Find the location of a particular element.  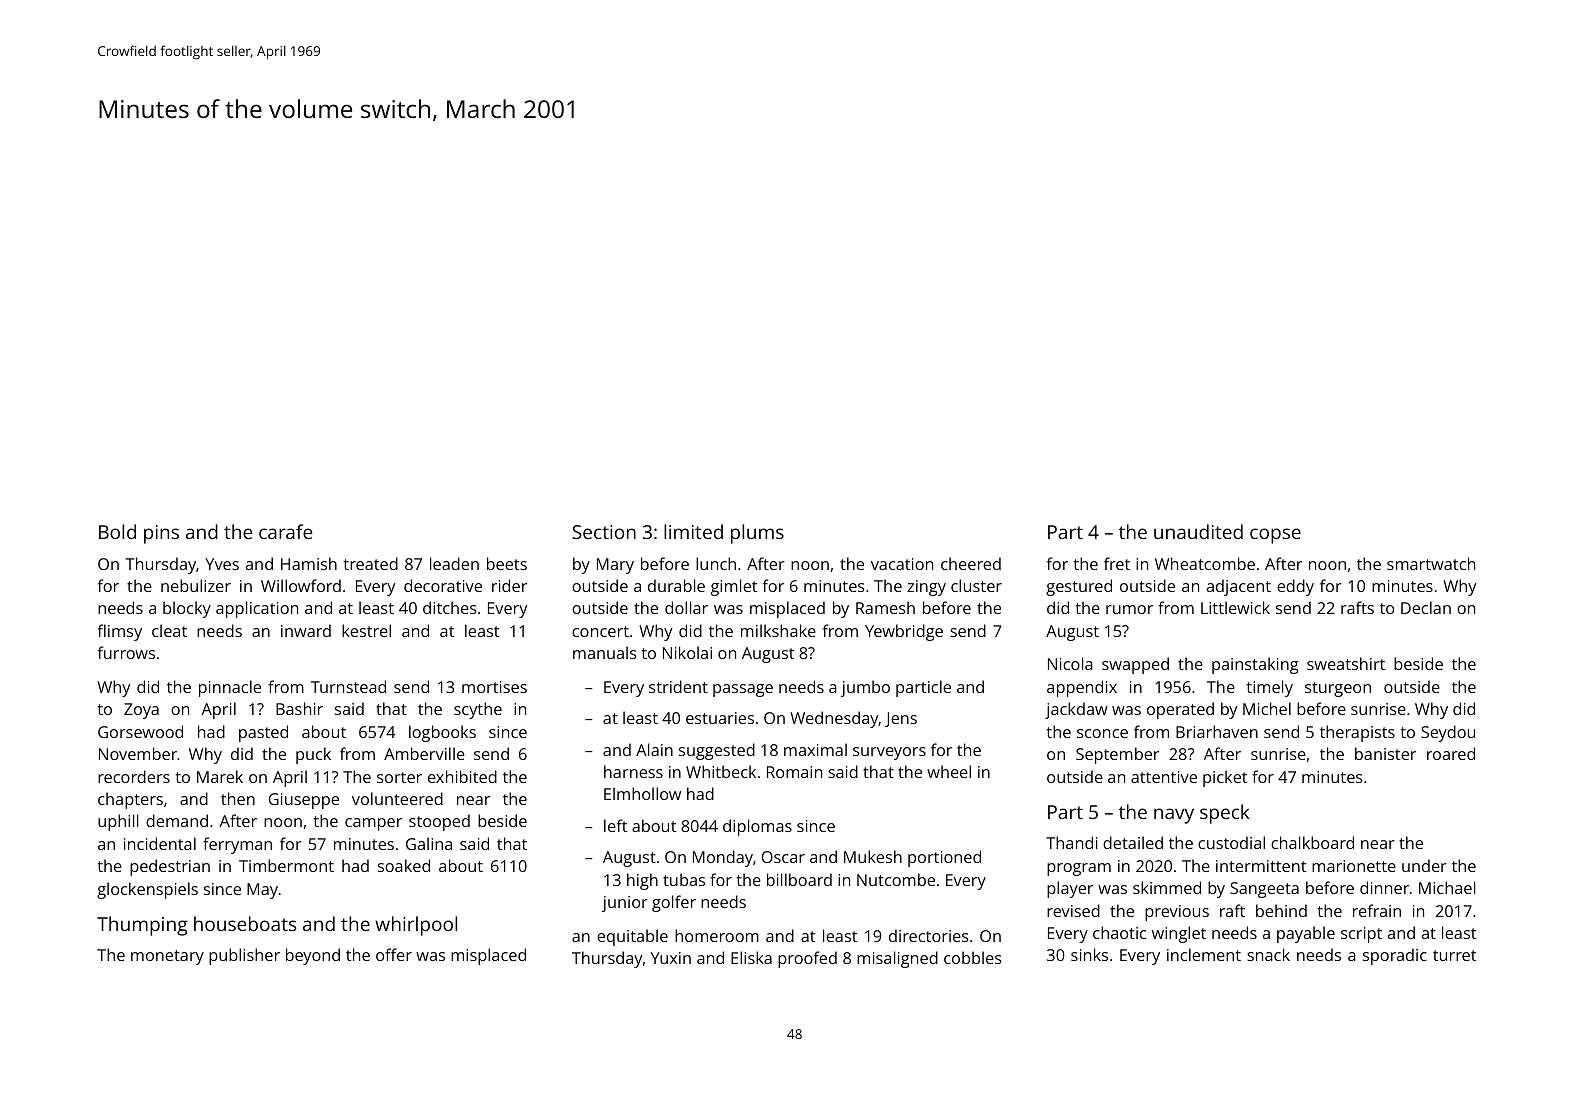

misaligned is located at coordinates (897, 959).
